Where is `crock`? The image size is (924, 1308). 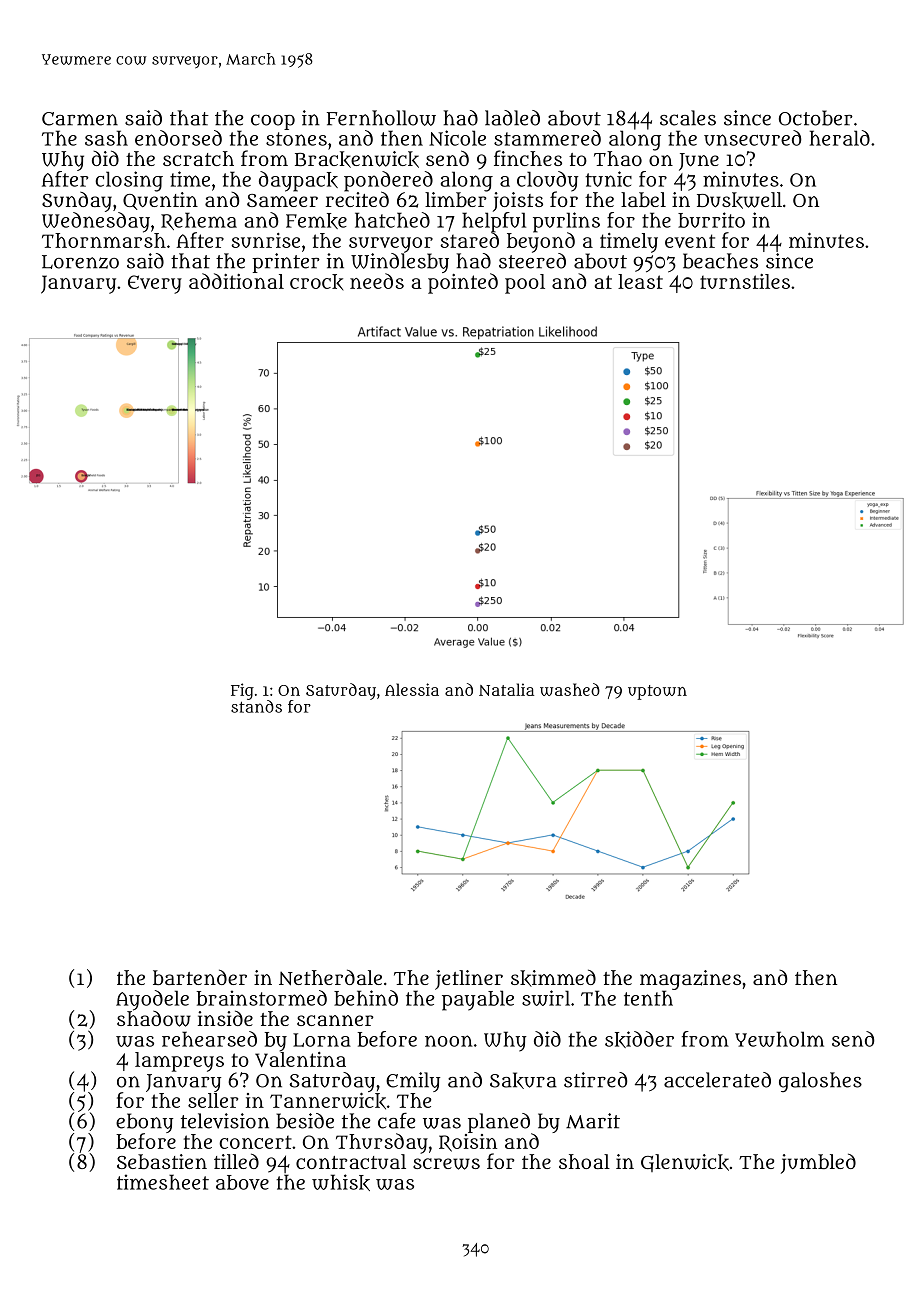
crock is located at coordinates (316, 282).
